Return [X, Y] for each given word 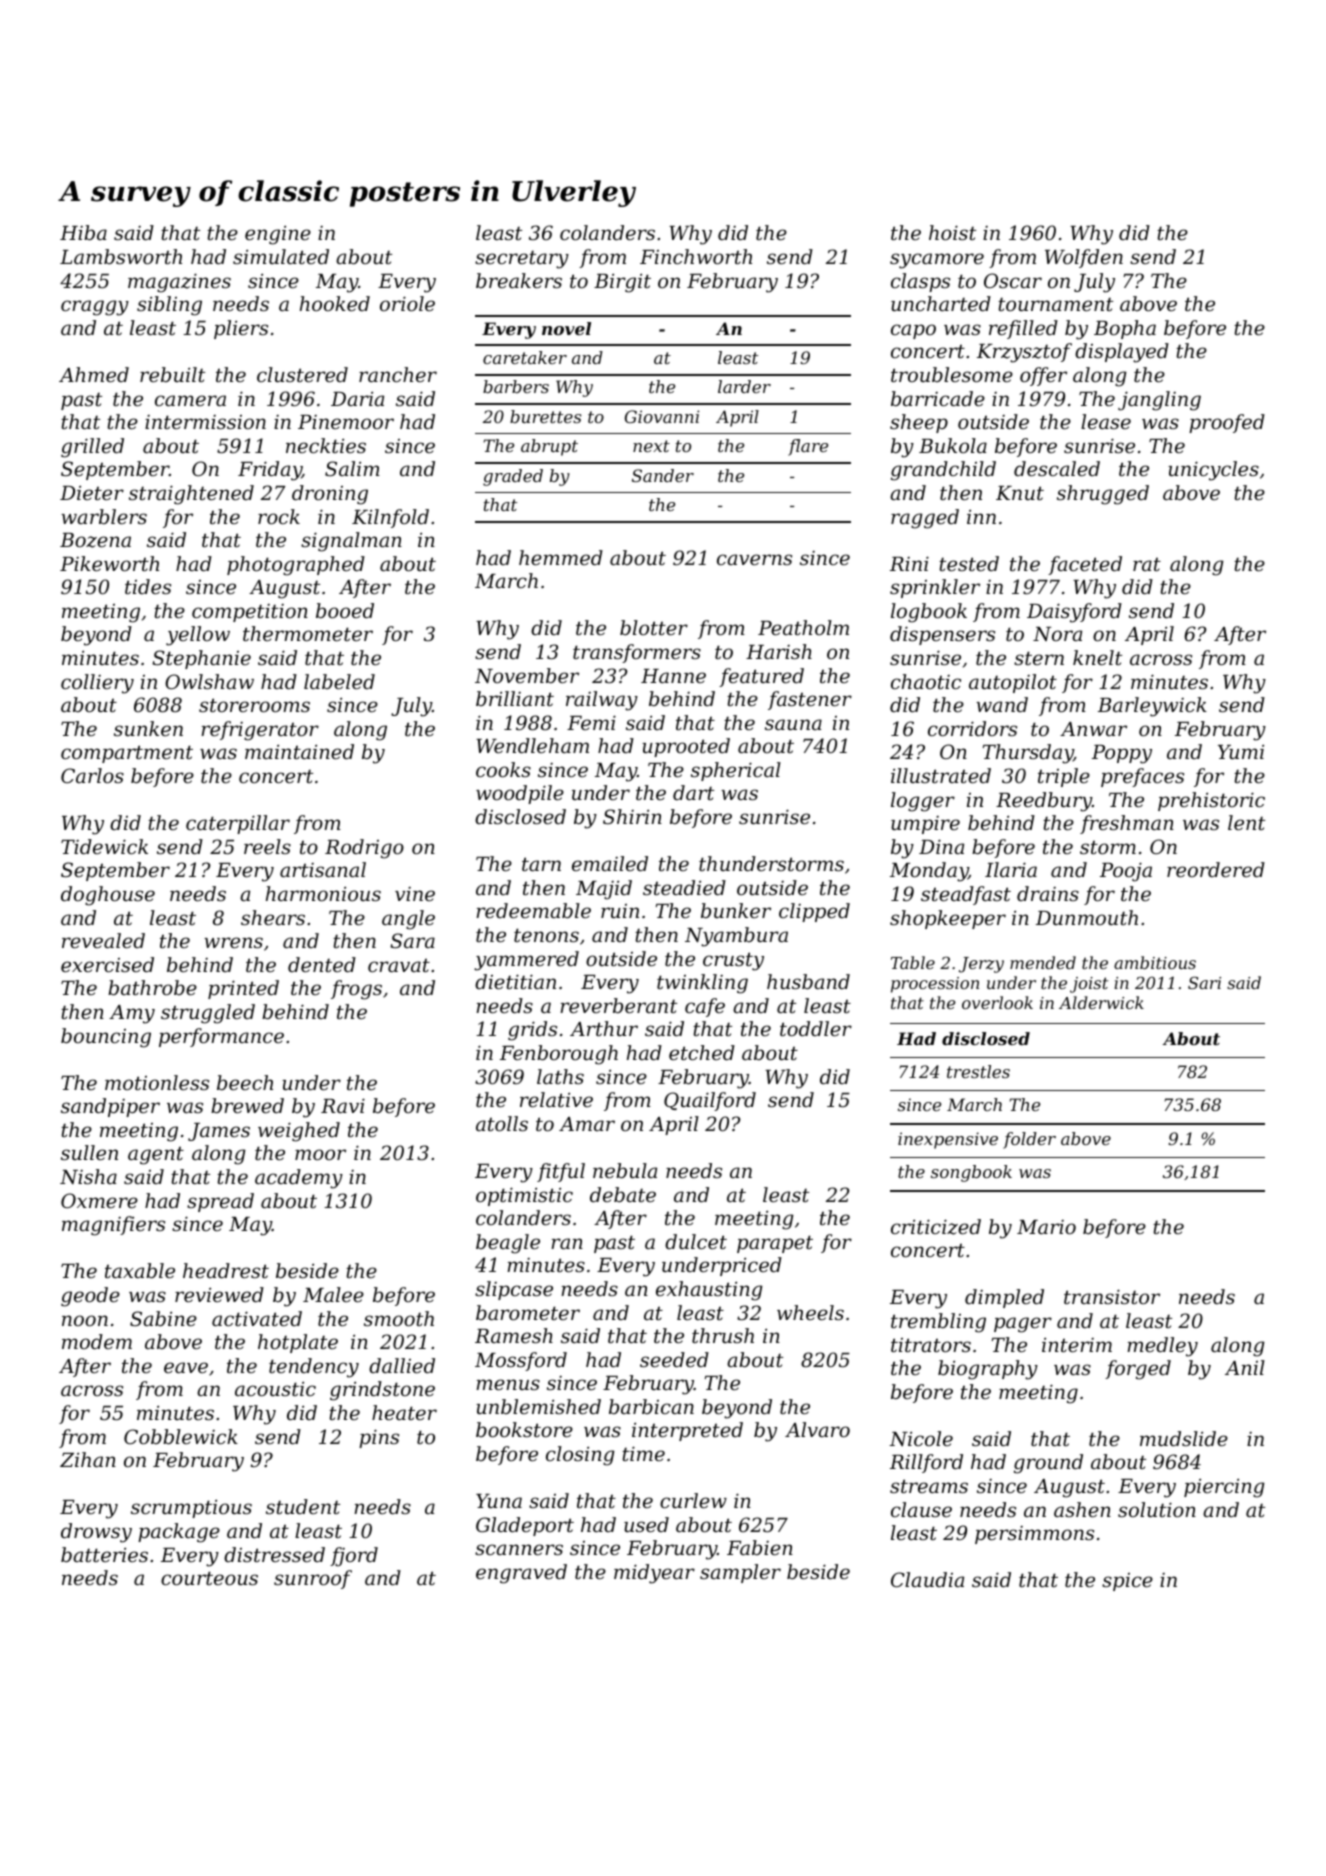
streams [929, 1486]
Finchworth [696, 256]
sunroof [313, 1579]
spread [220, 1202]
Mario [1046, 1227]
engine [278, 235]
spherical [736, 771]
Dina [941, 846]
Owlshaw [209, 681]
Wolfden [1084, 258]
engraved [521, 1574]
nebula [625, 1170]
